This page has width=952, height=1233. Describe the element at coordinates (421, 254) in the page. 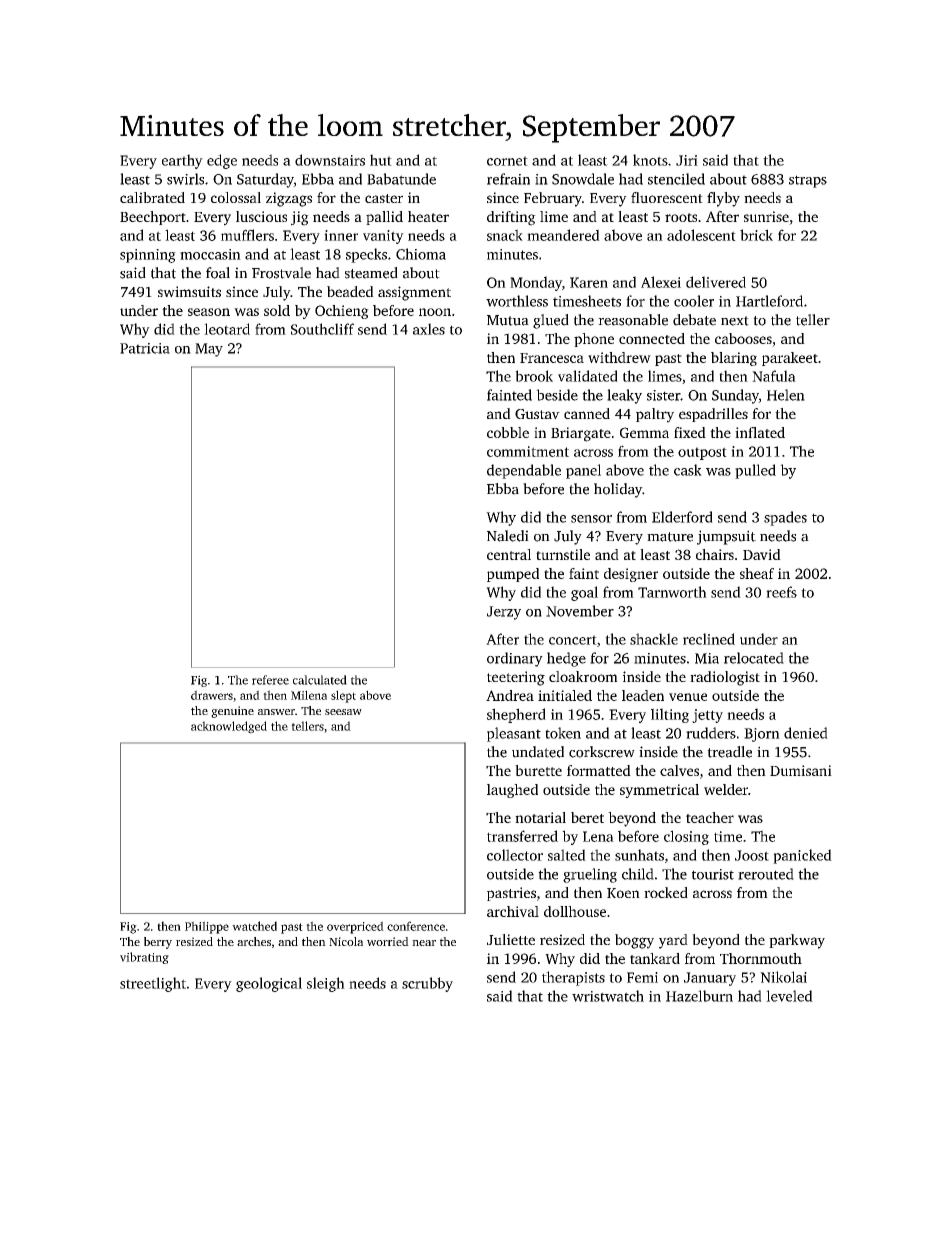

I see `Chioma` at that location.
